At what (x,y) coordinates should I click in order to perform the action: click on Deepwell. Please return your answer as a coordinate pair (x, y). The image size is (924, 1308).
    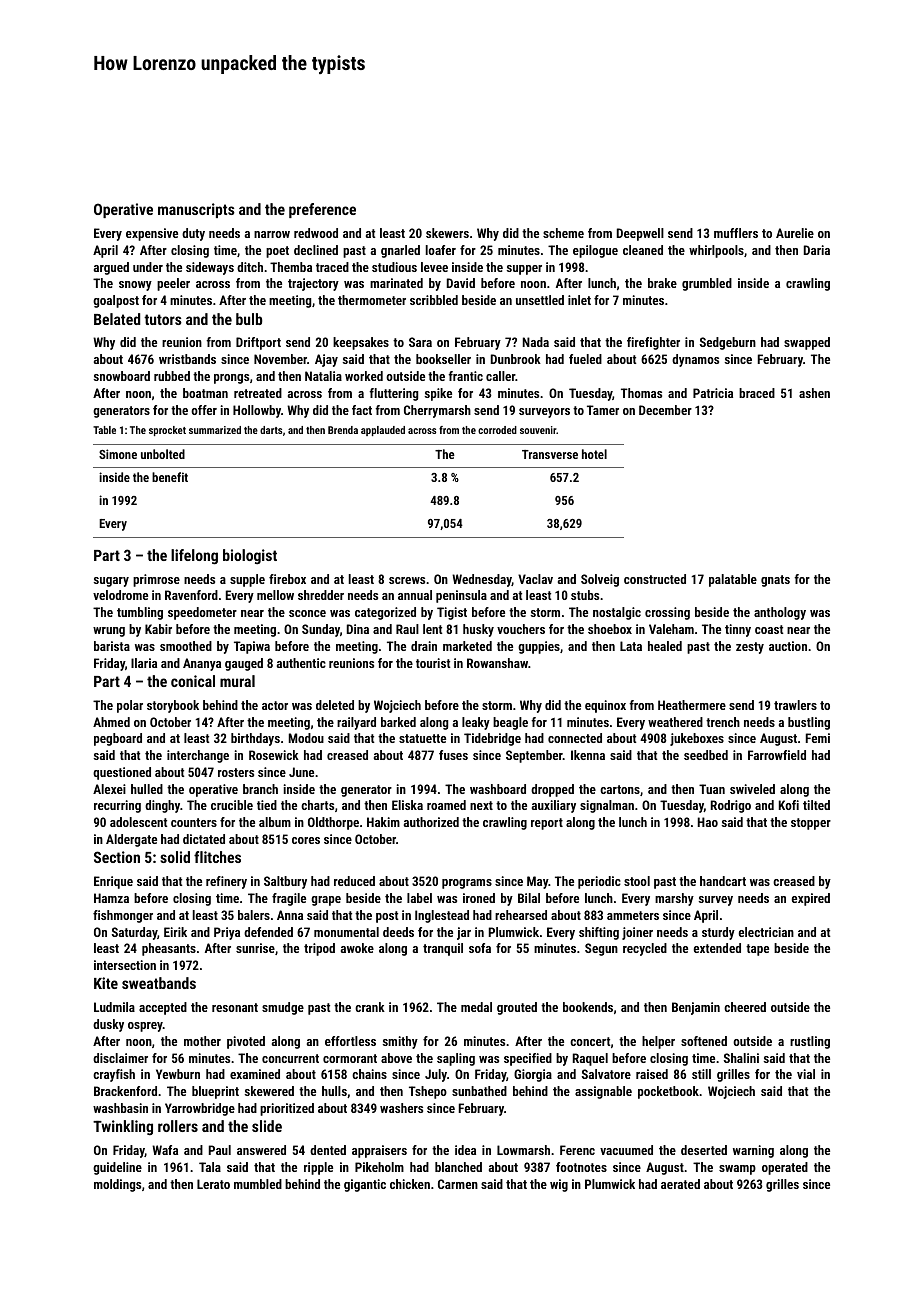
    Looking at the image, I should click on (640, 234).
